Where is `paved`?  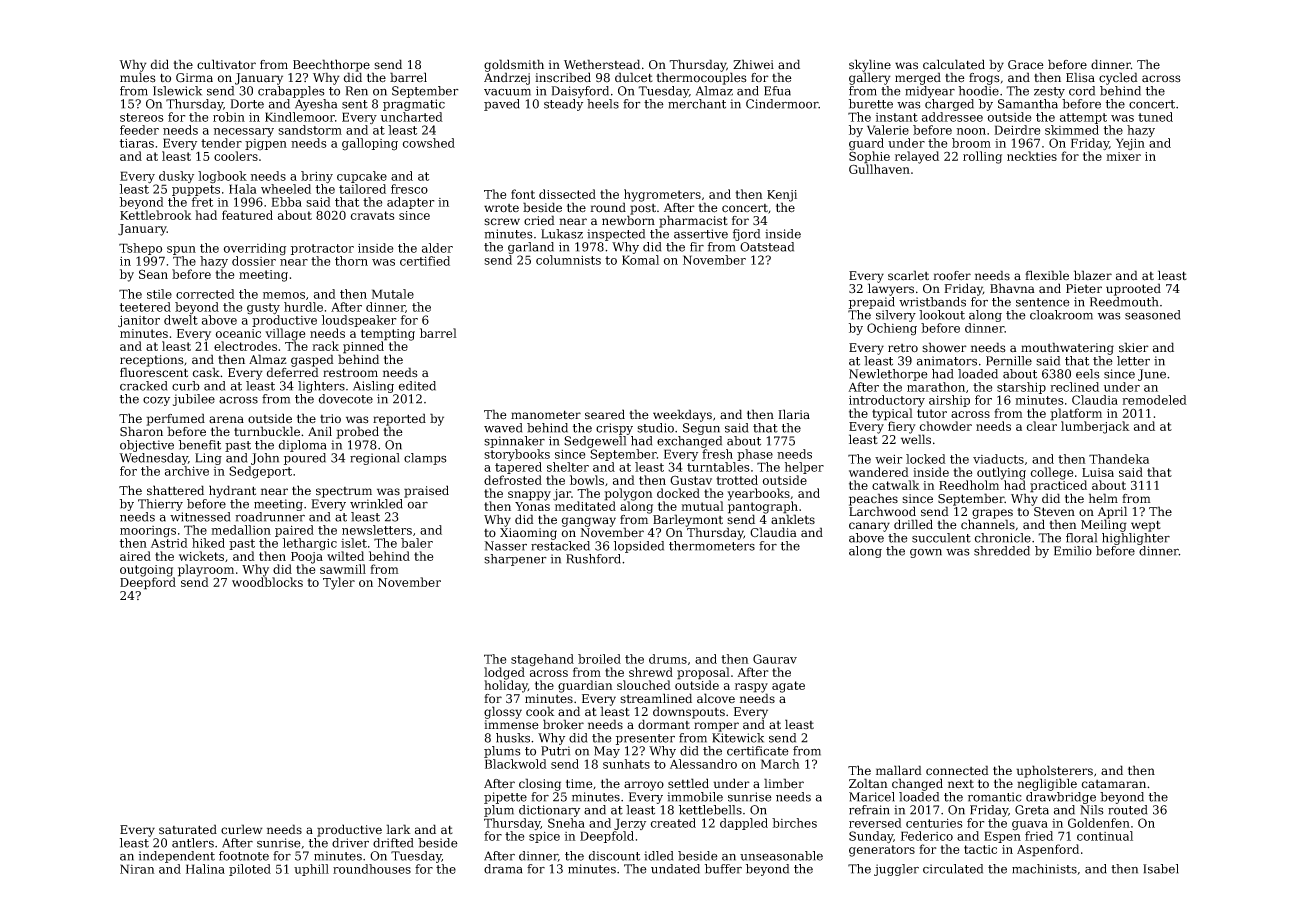
paved is located at coordinates (502, 105).
